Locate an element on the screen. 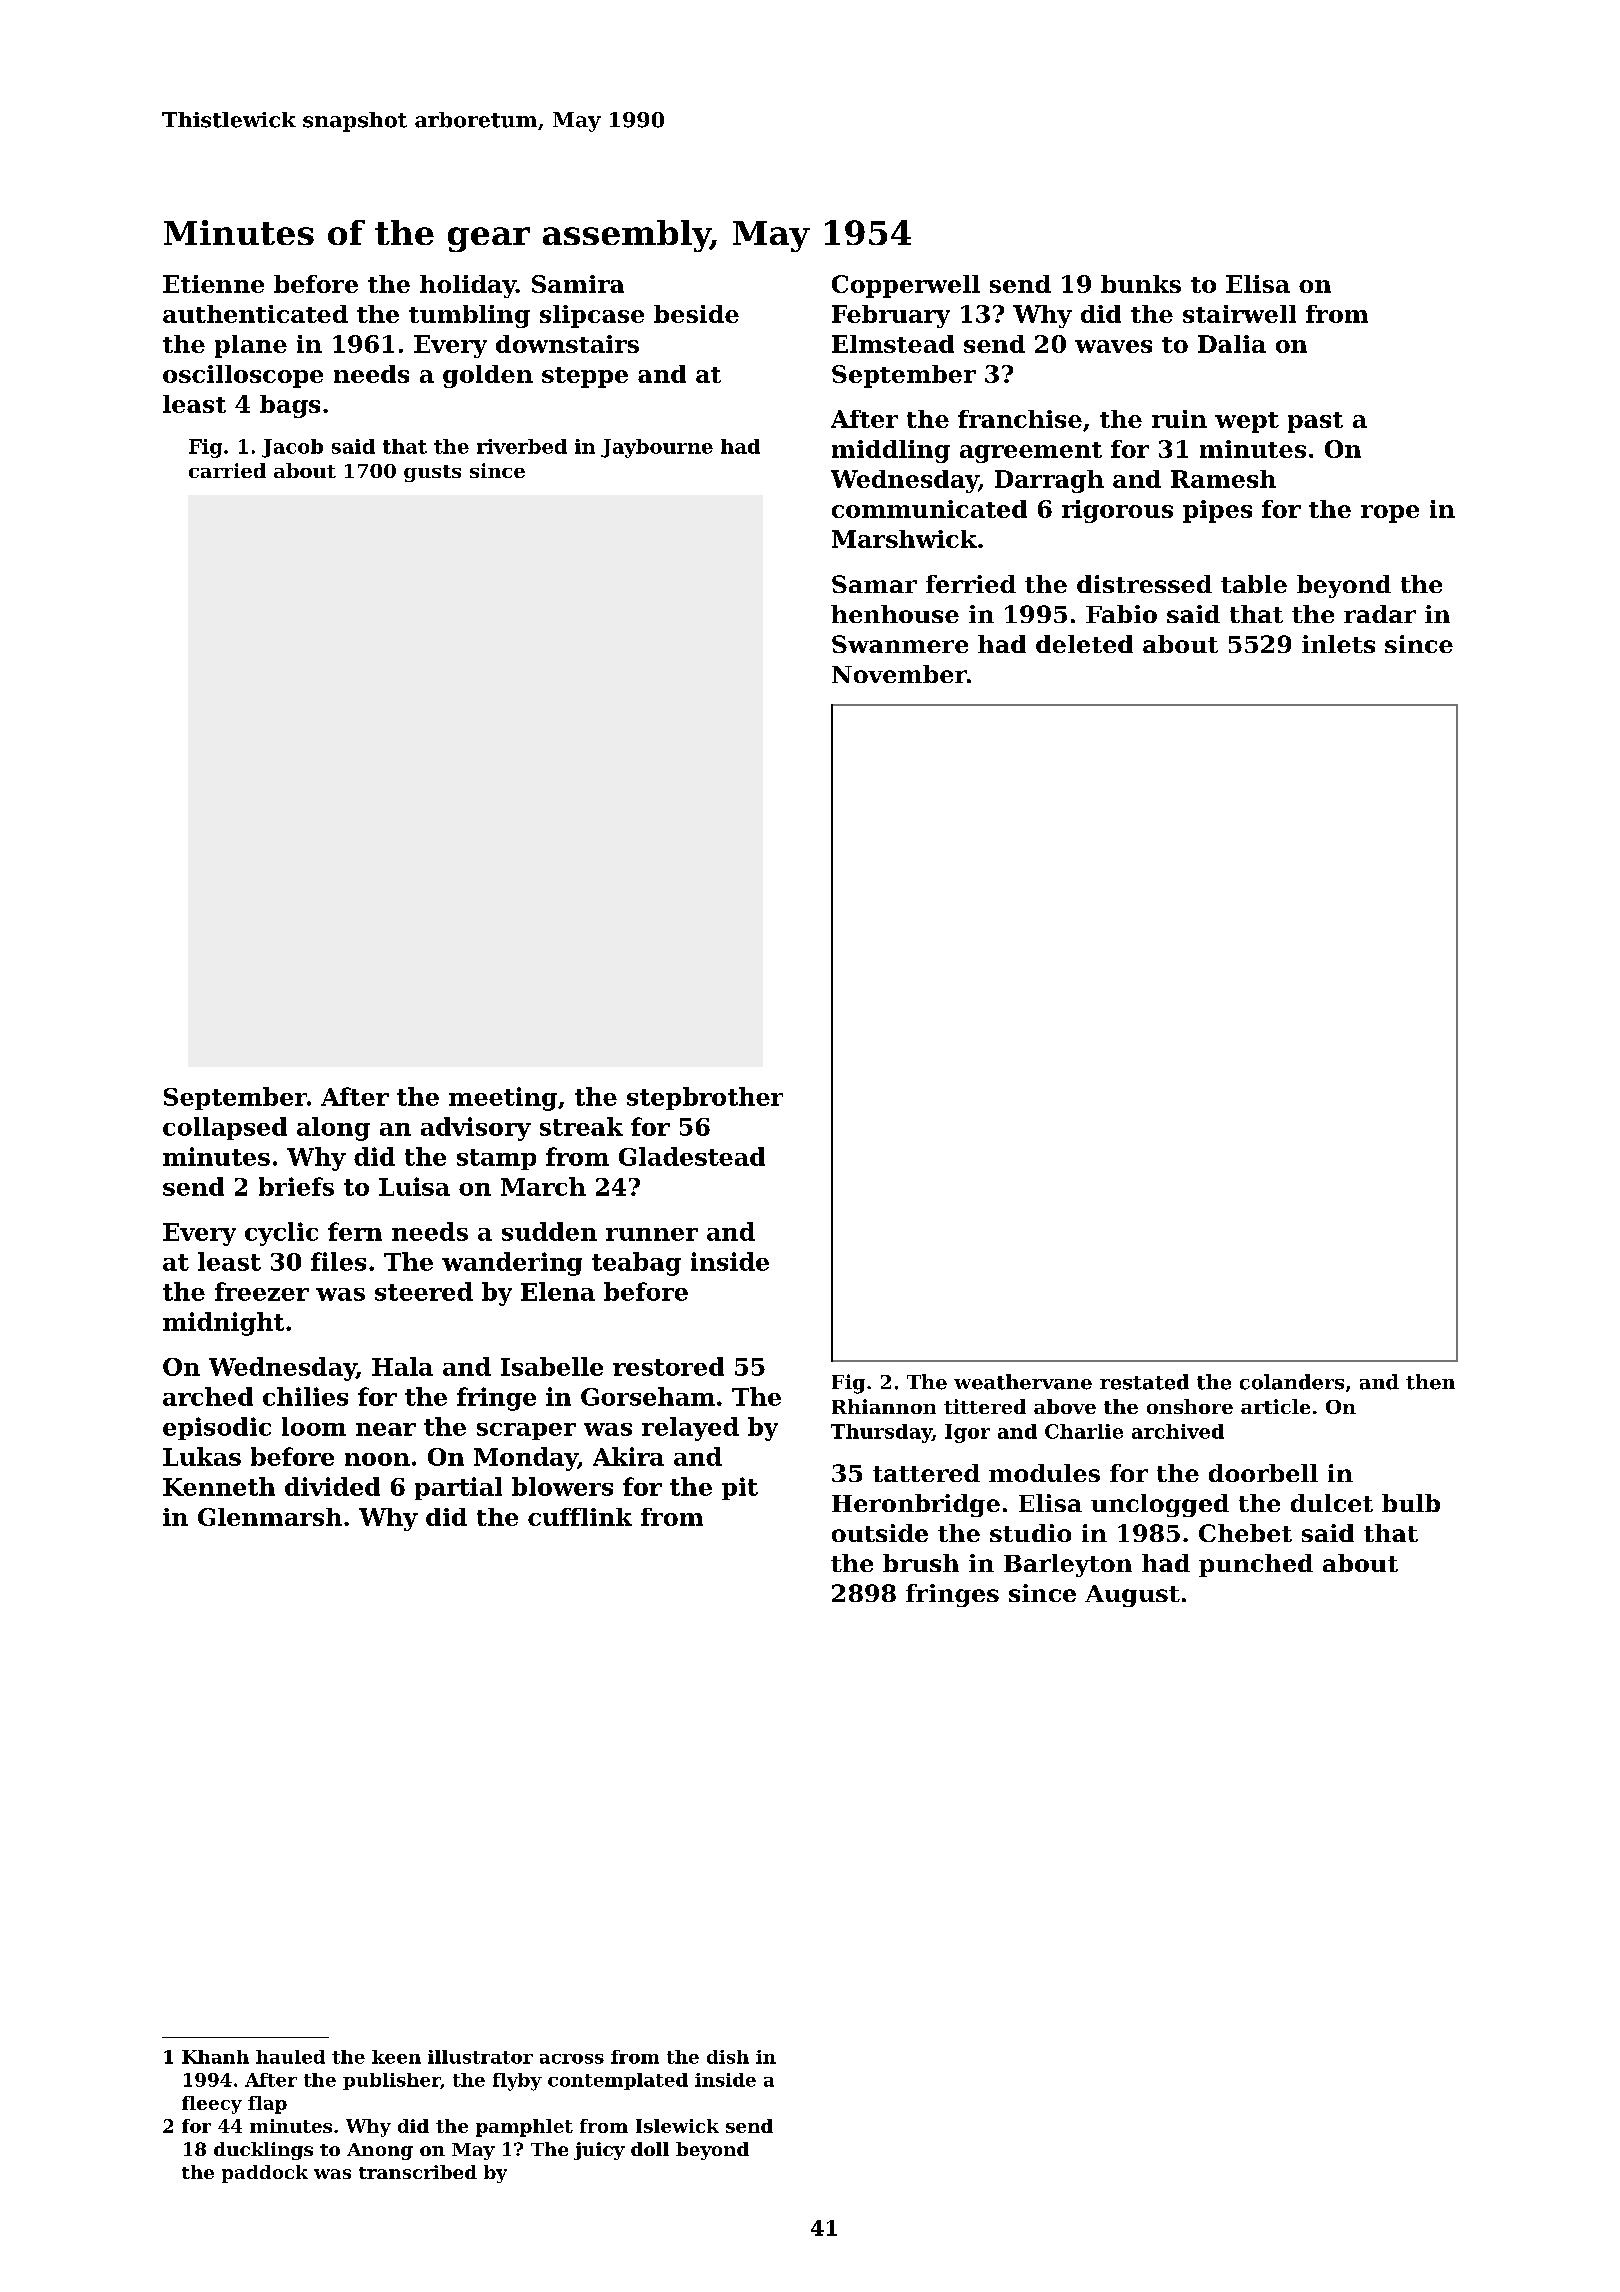 The height and width of the screenshot is (2292, 1620). weathervane is located at coordinates (1023, 1382).
